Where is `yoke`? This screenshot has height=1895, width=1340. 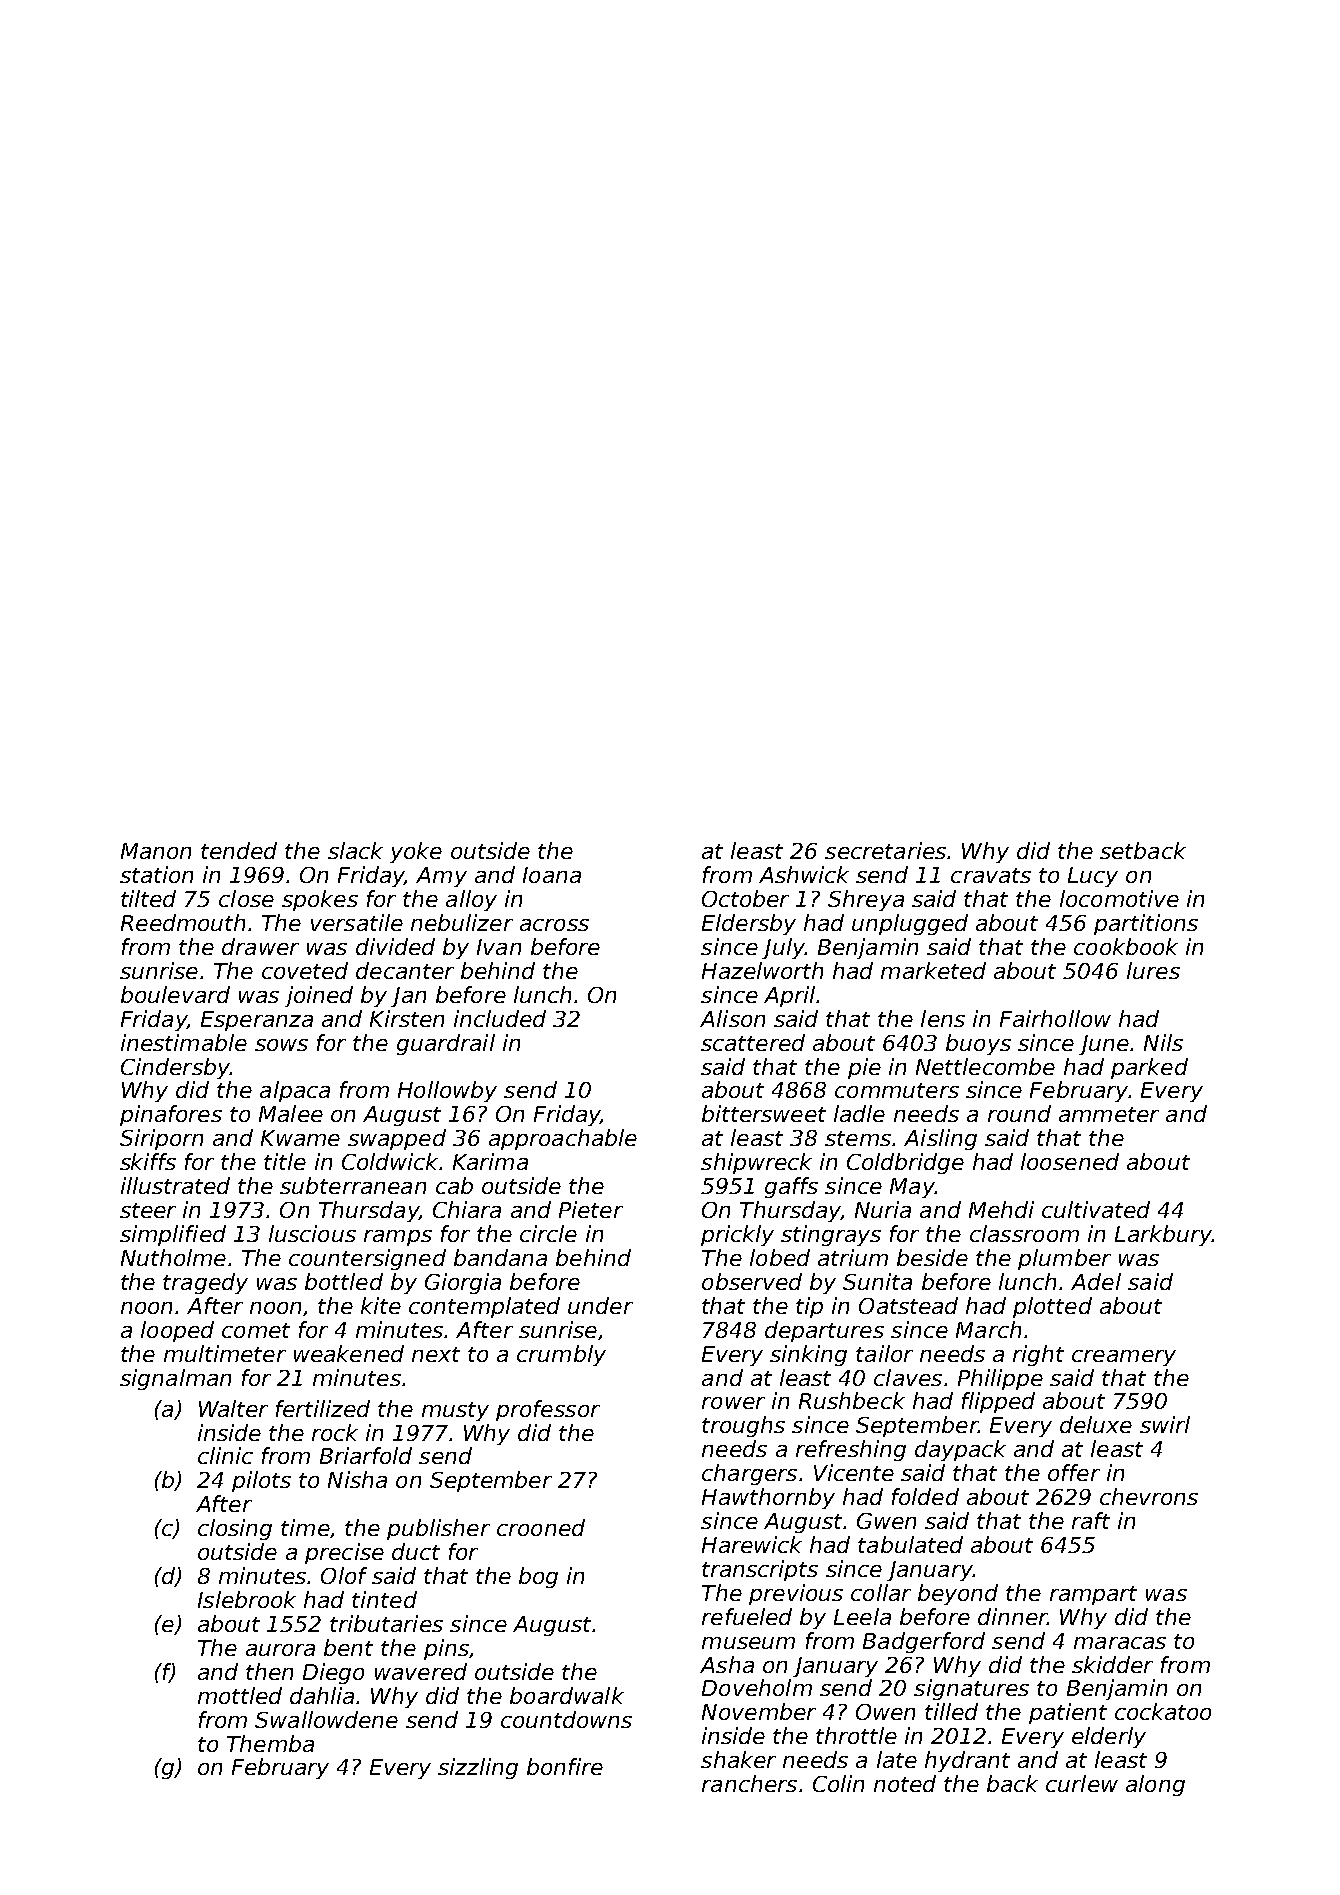 yoke is located at coordinates (416, 852).
